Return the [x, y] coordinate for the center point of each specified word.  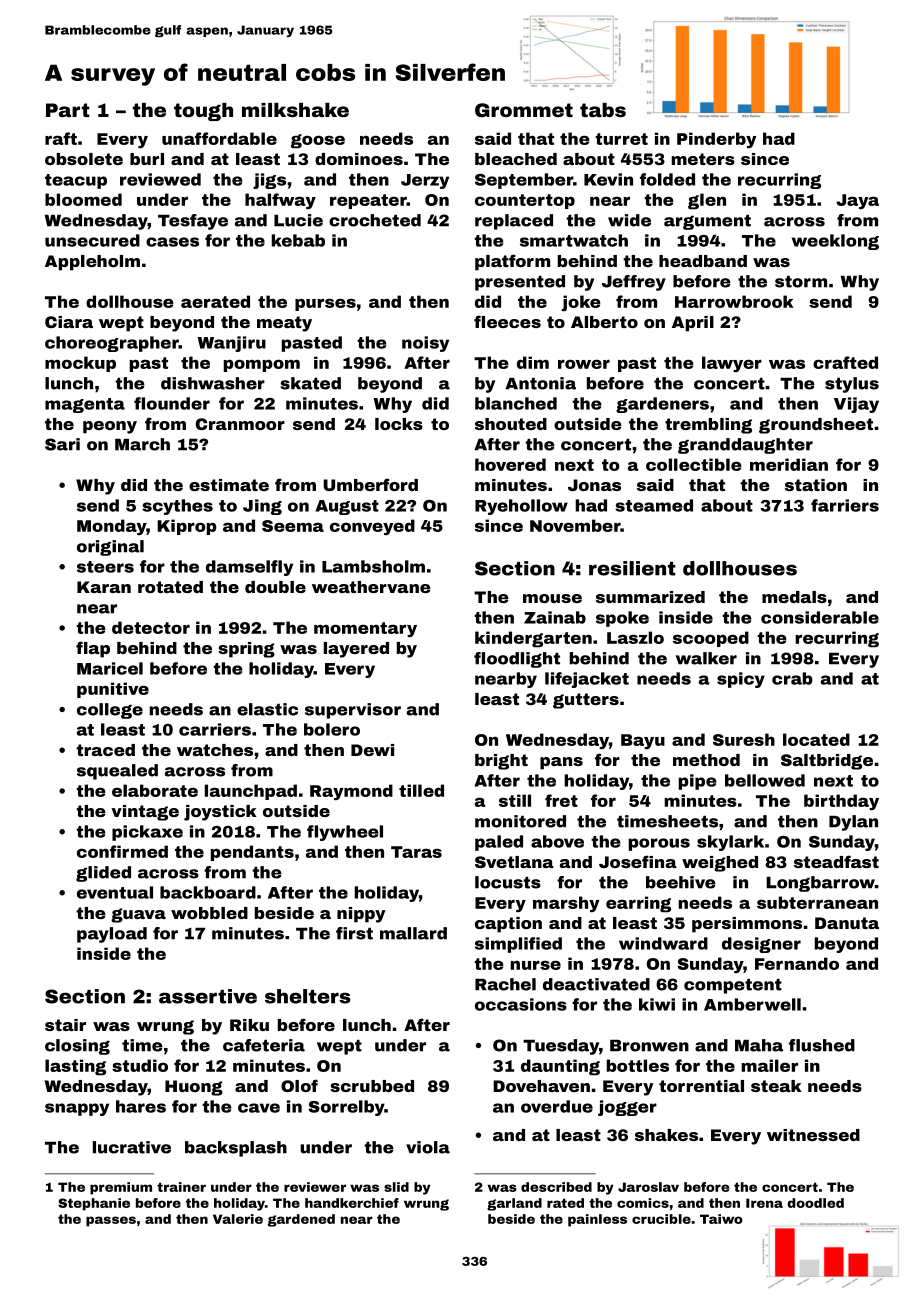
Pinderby [716, 140]
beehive [681, 882]
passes [111, 1221]
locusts [508, 882]
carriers [215, 729]
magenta [85, 405]
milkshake [295, 110]
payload [112, 935]
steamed [654, 505]
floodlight [517, 660]
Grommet [524, 110]
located [816, 739]
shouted [511, 424]
